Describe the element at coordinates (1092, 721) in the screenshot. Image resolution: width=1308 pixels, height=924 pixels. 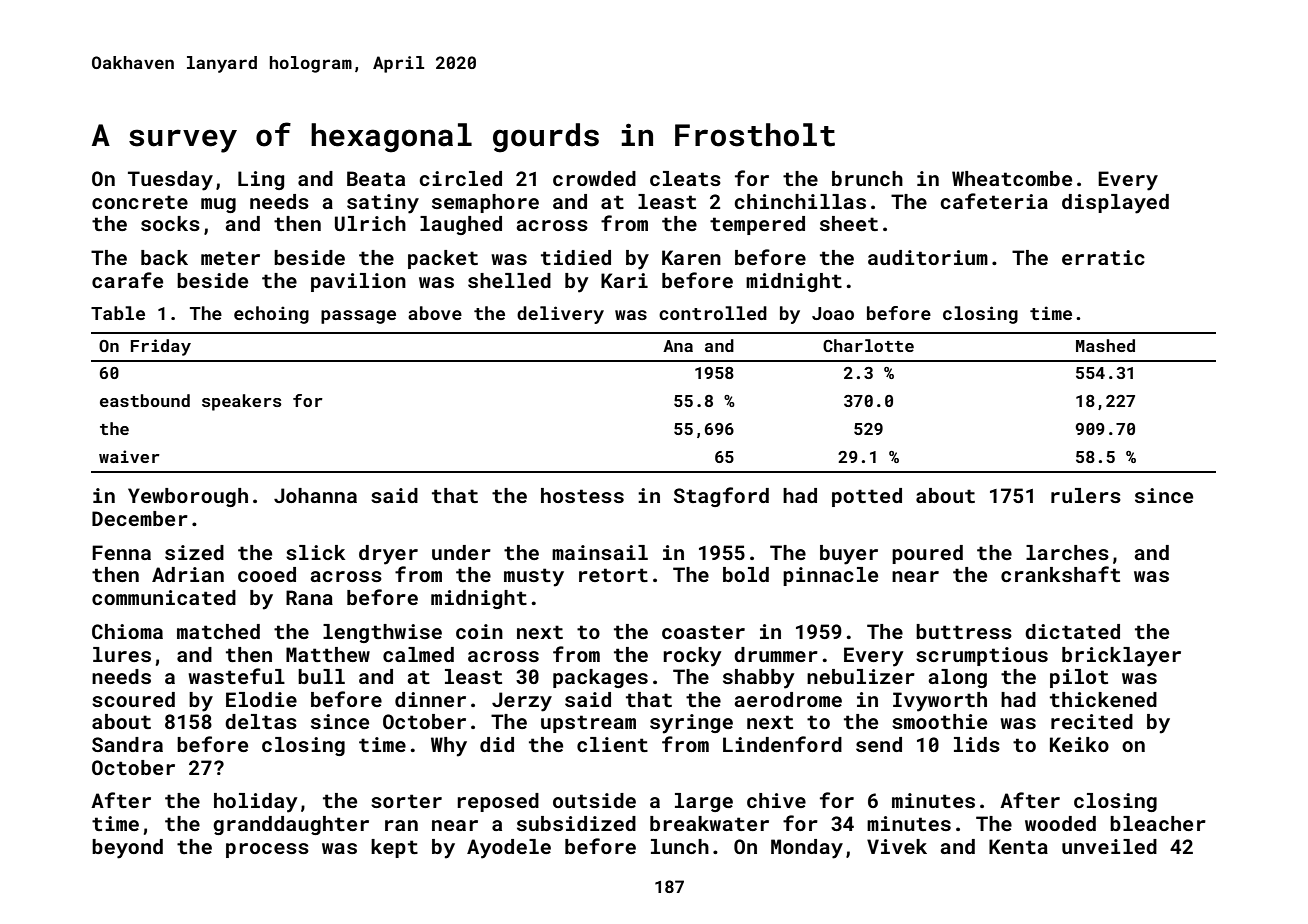
I see `recited` at that location.
